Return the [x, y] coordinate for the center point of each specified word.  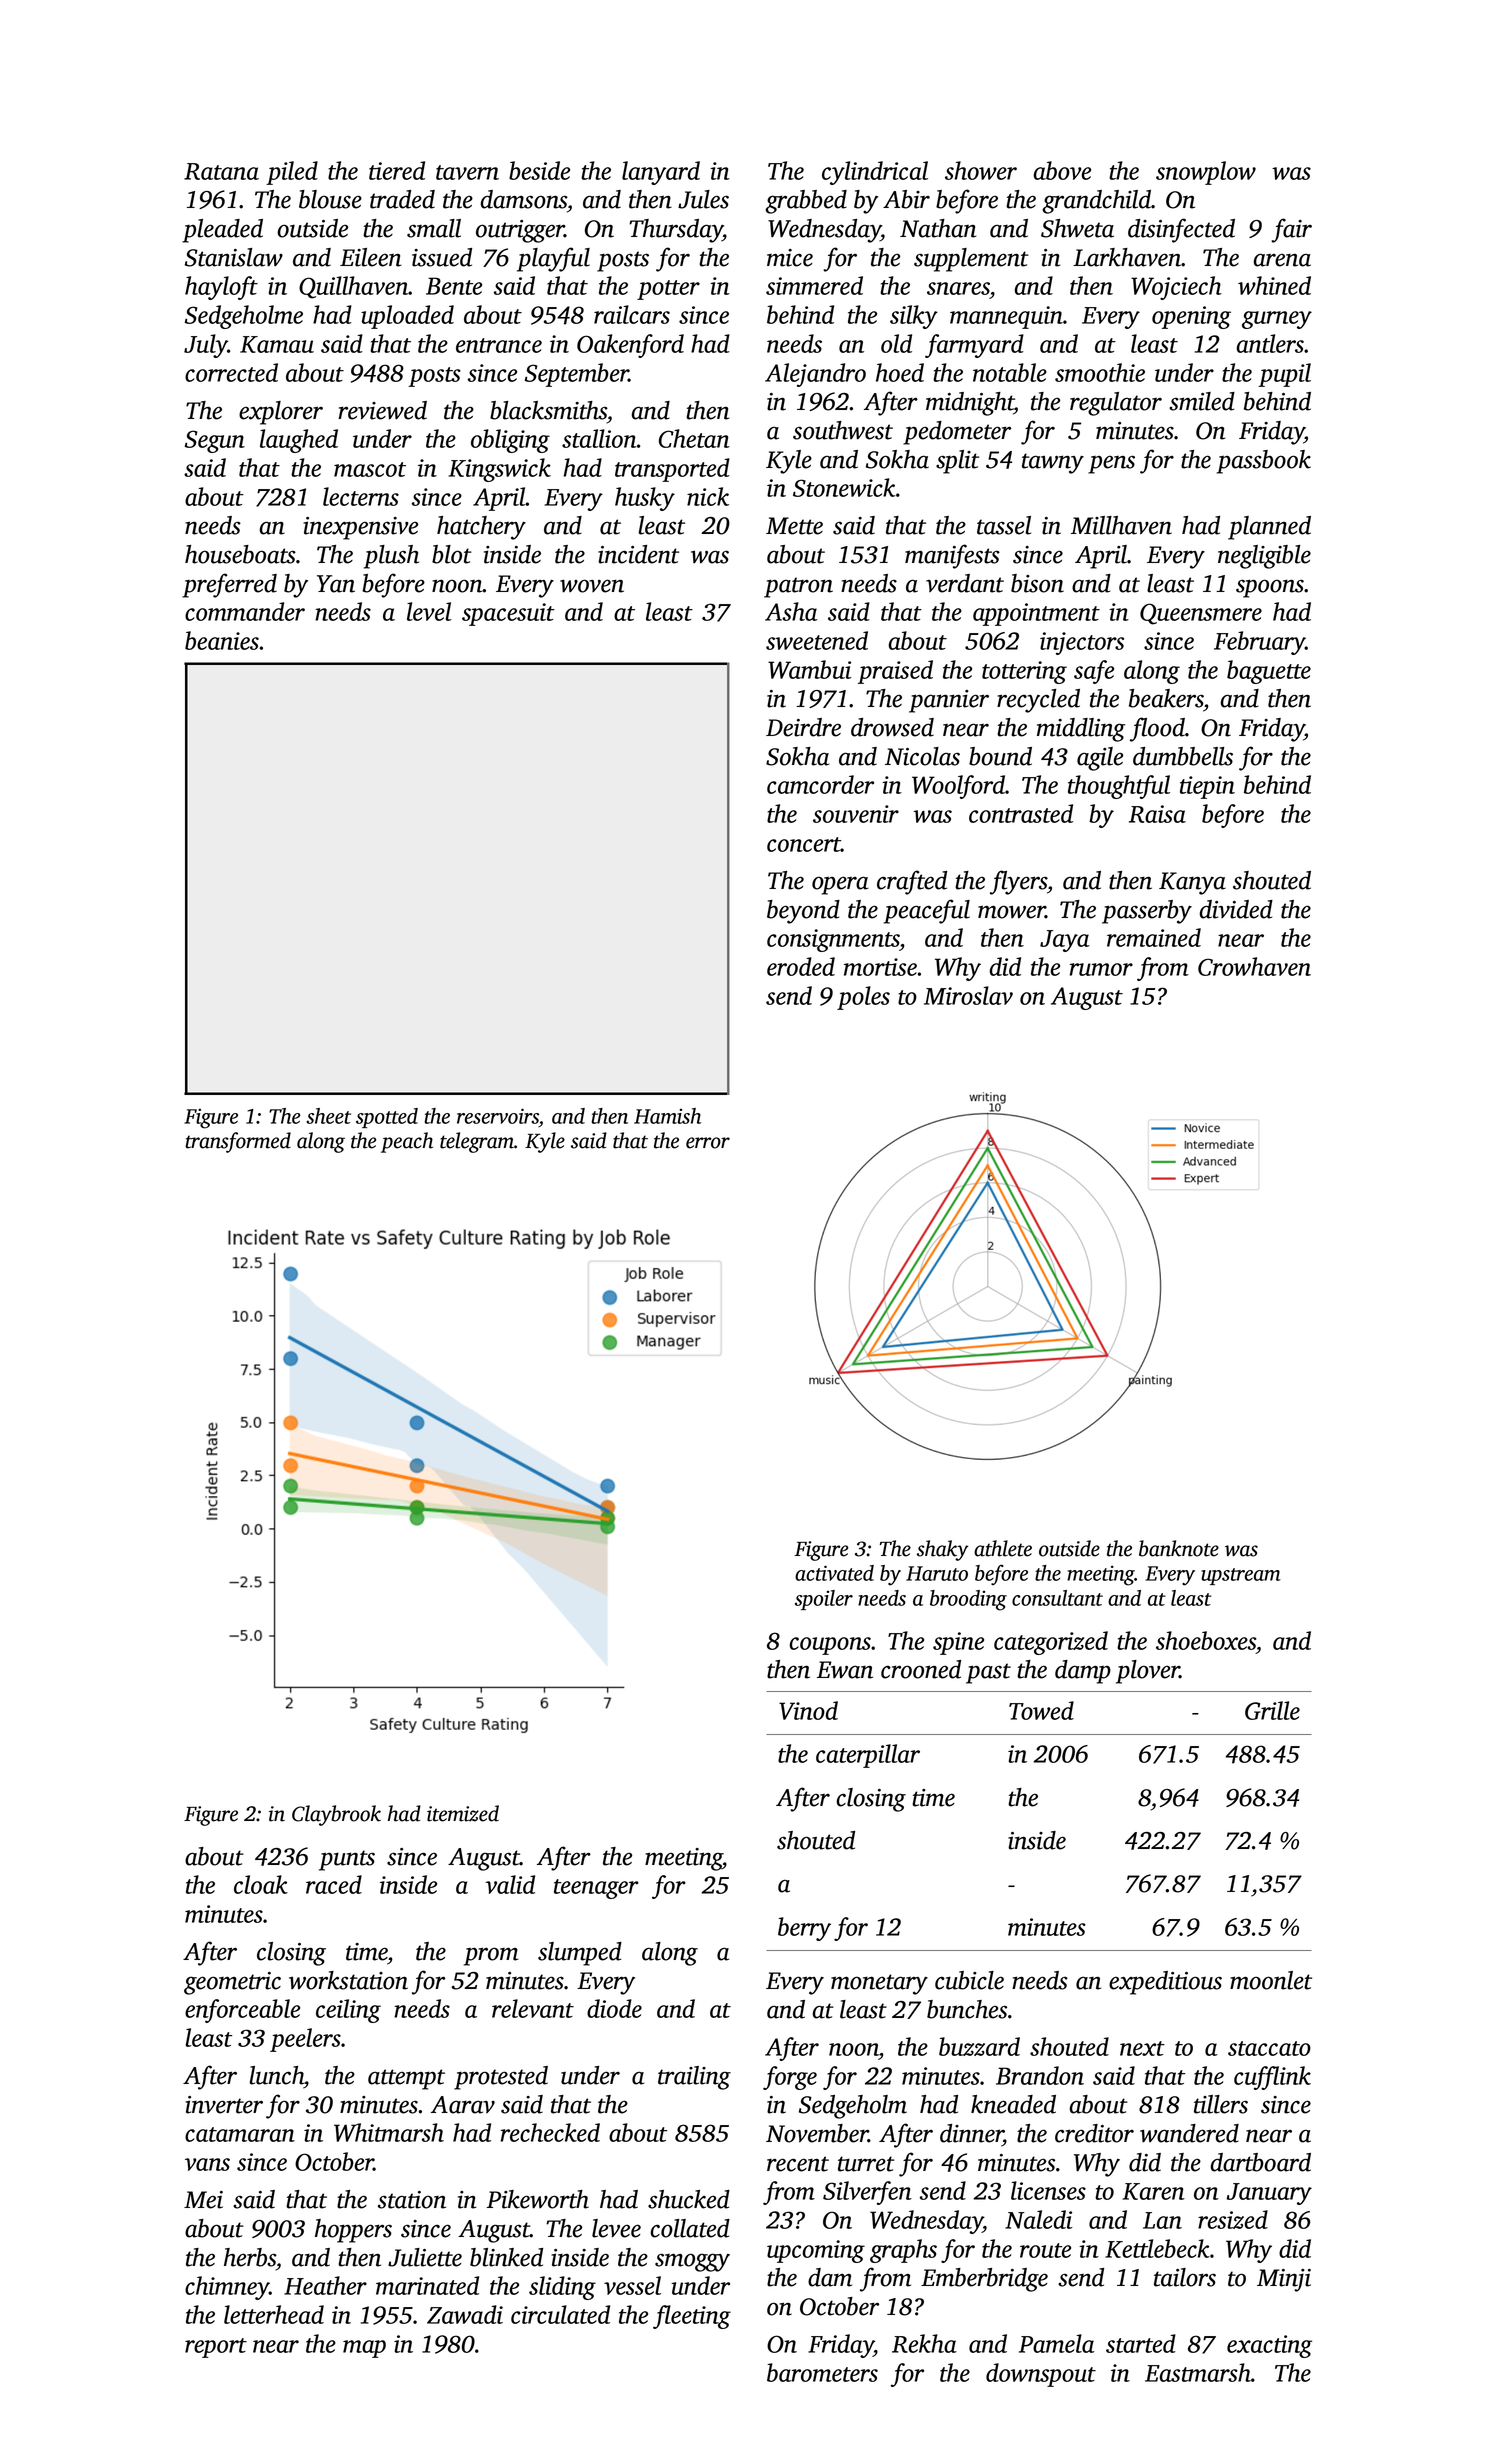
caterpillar [868, 1756]
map [364, 2349]
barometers [822, 2372]
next [1142, 2048]
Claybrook [336, 1815]
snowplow [1206, 173]
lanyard [661, 173]
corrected [231, 372]
